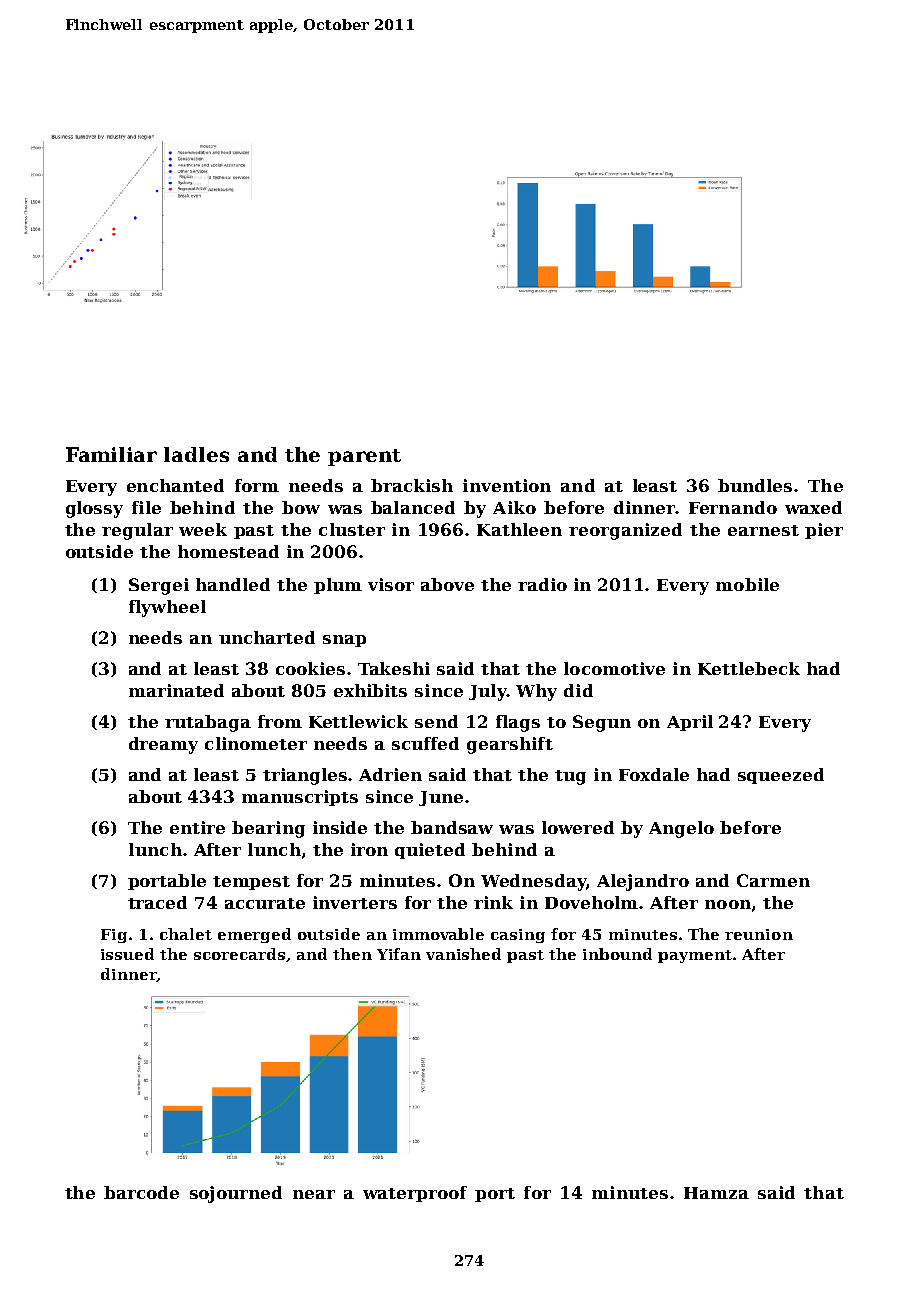  What do you see at coordinates (781, 776) in the screenshot?
I see `squeezed` at bounding box center [781, 776].
